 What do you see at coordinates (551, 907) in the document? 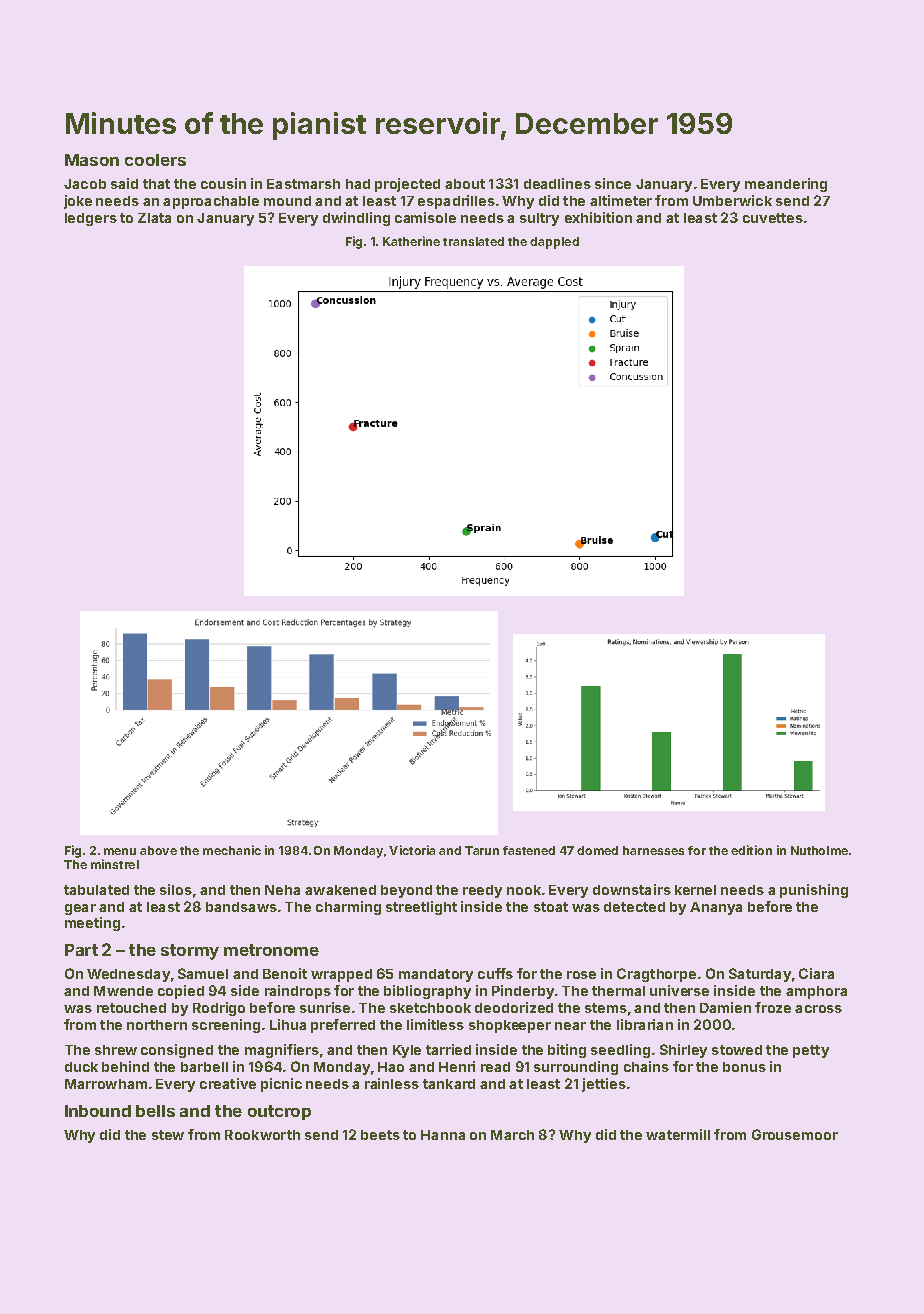
I see `stoat` at bounding box center [551, 907].
